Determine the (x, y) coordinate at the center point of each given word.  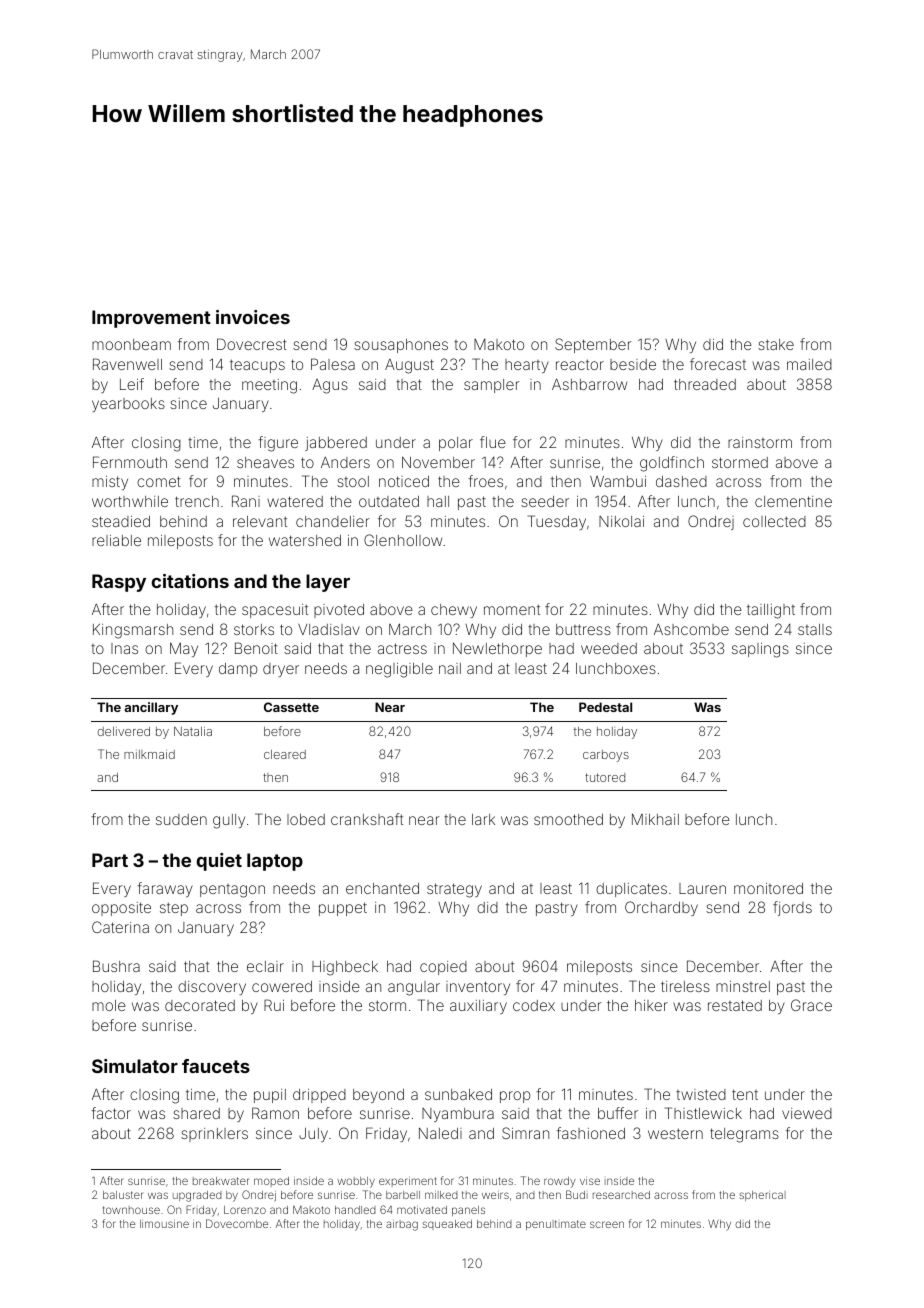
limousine (164, 1224)
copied (443, 968)
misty (110, 483)
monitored (768, 888)
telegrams (744, 1135)
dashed (681, 481)
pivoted (339, 611)
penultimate (556, 1225)
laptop (275, 862)
